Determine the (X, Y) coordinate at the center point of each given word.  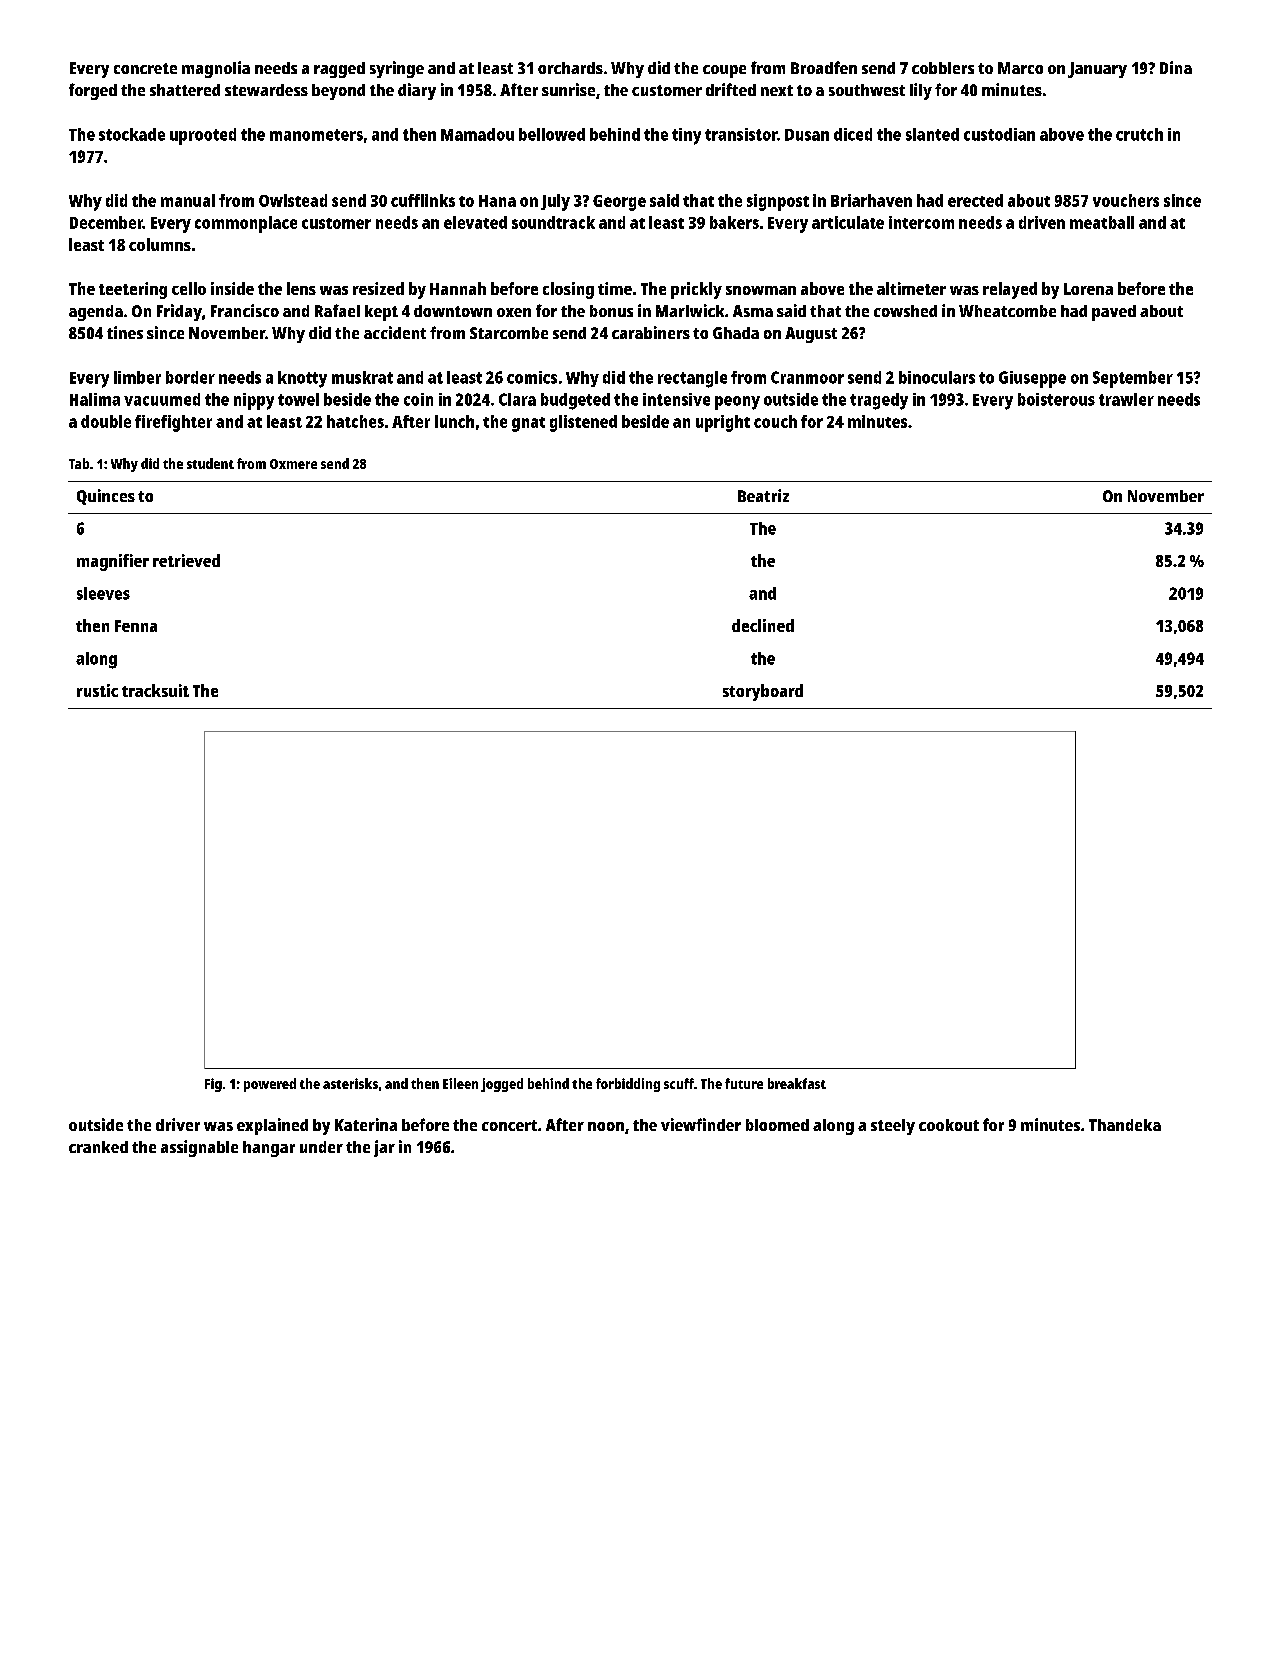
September (1133, 379)
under (321, 1147)
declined (763, 625)
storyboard (763, 692)
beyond (338, 92)
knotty (302, 379)
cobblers (943, 68)
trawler (1126, 399)
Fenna (136, 626)
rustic (97, 690)
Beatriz (763, 495)
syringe (397, 69)
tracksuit (155, 690)
